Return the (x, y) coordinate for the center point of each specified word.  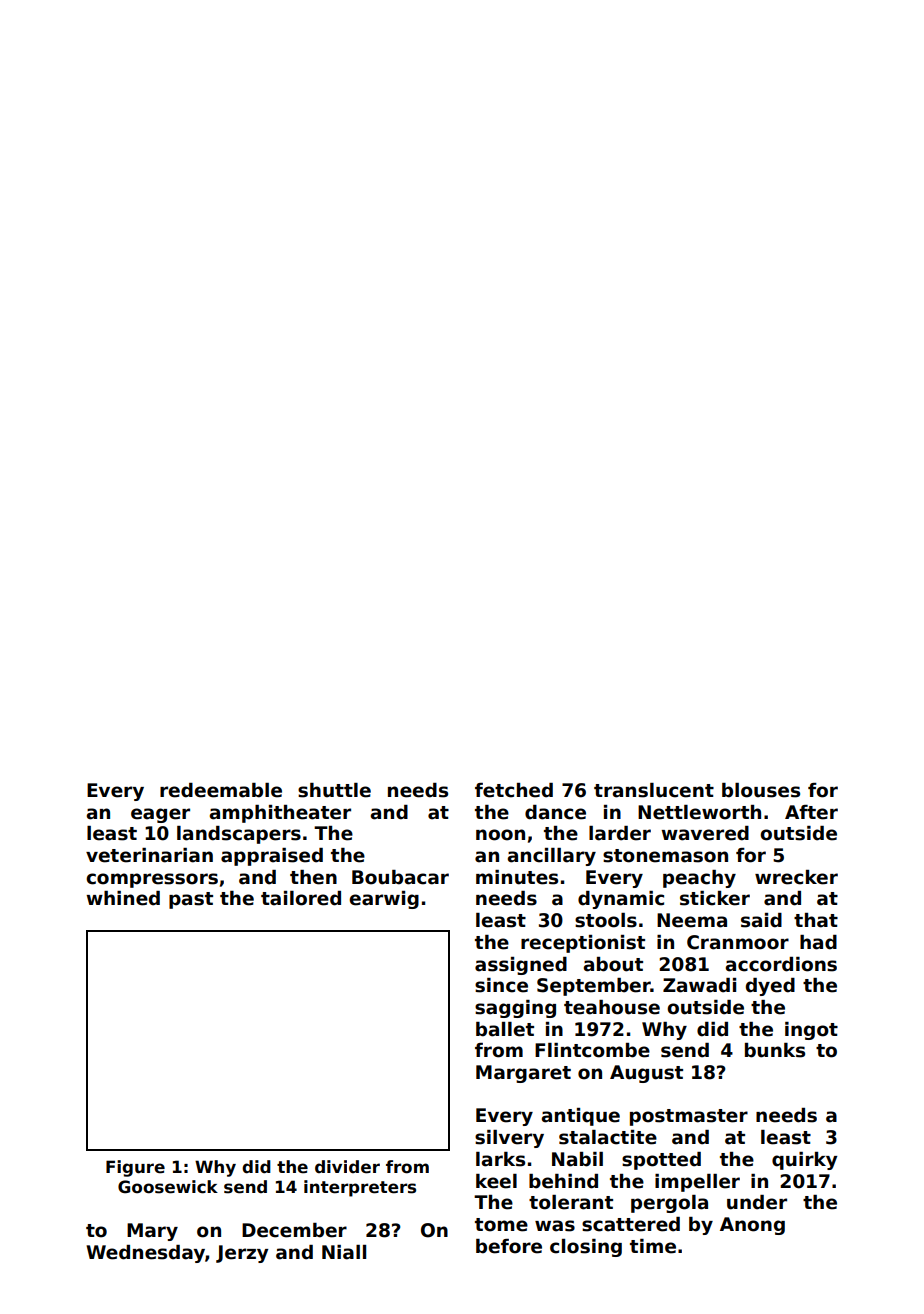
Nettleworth (699, 812)
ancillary (552, 857)
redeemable (221, 790)
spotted (661, 1161)
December (294, 1230)
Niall (344, 1252)
